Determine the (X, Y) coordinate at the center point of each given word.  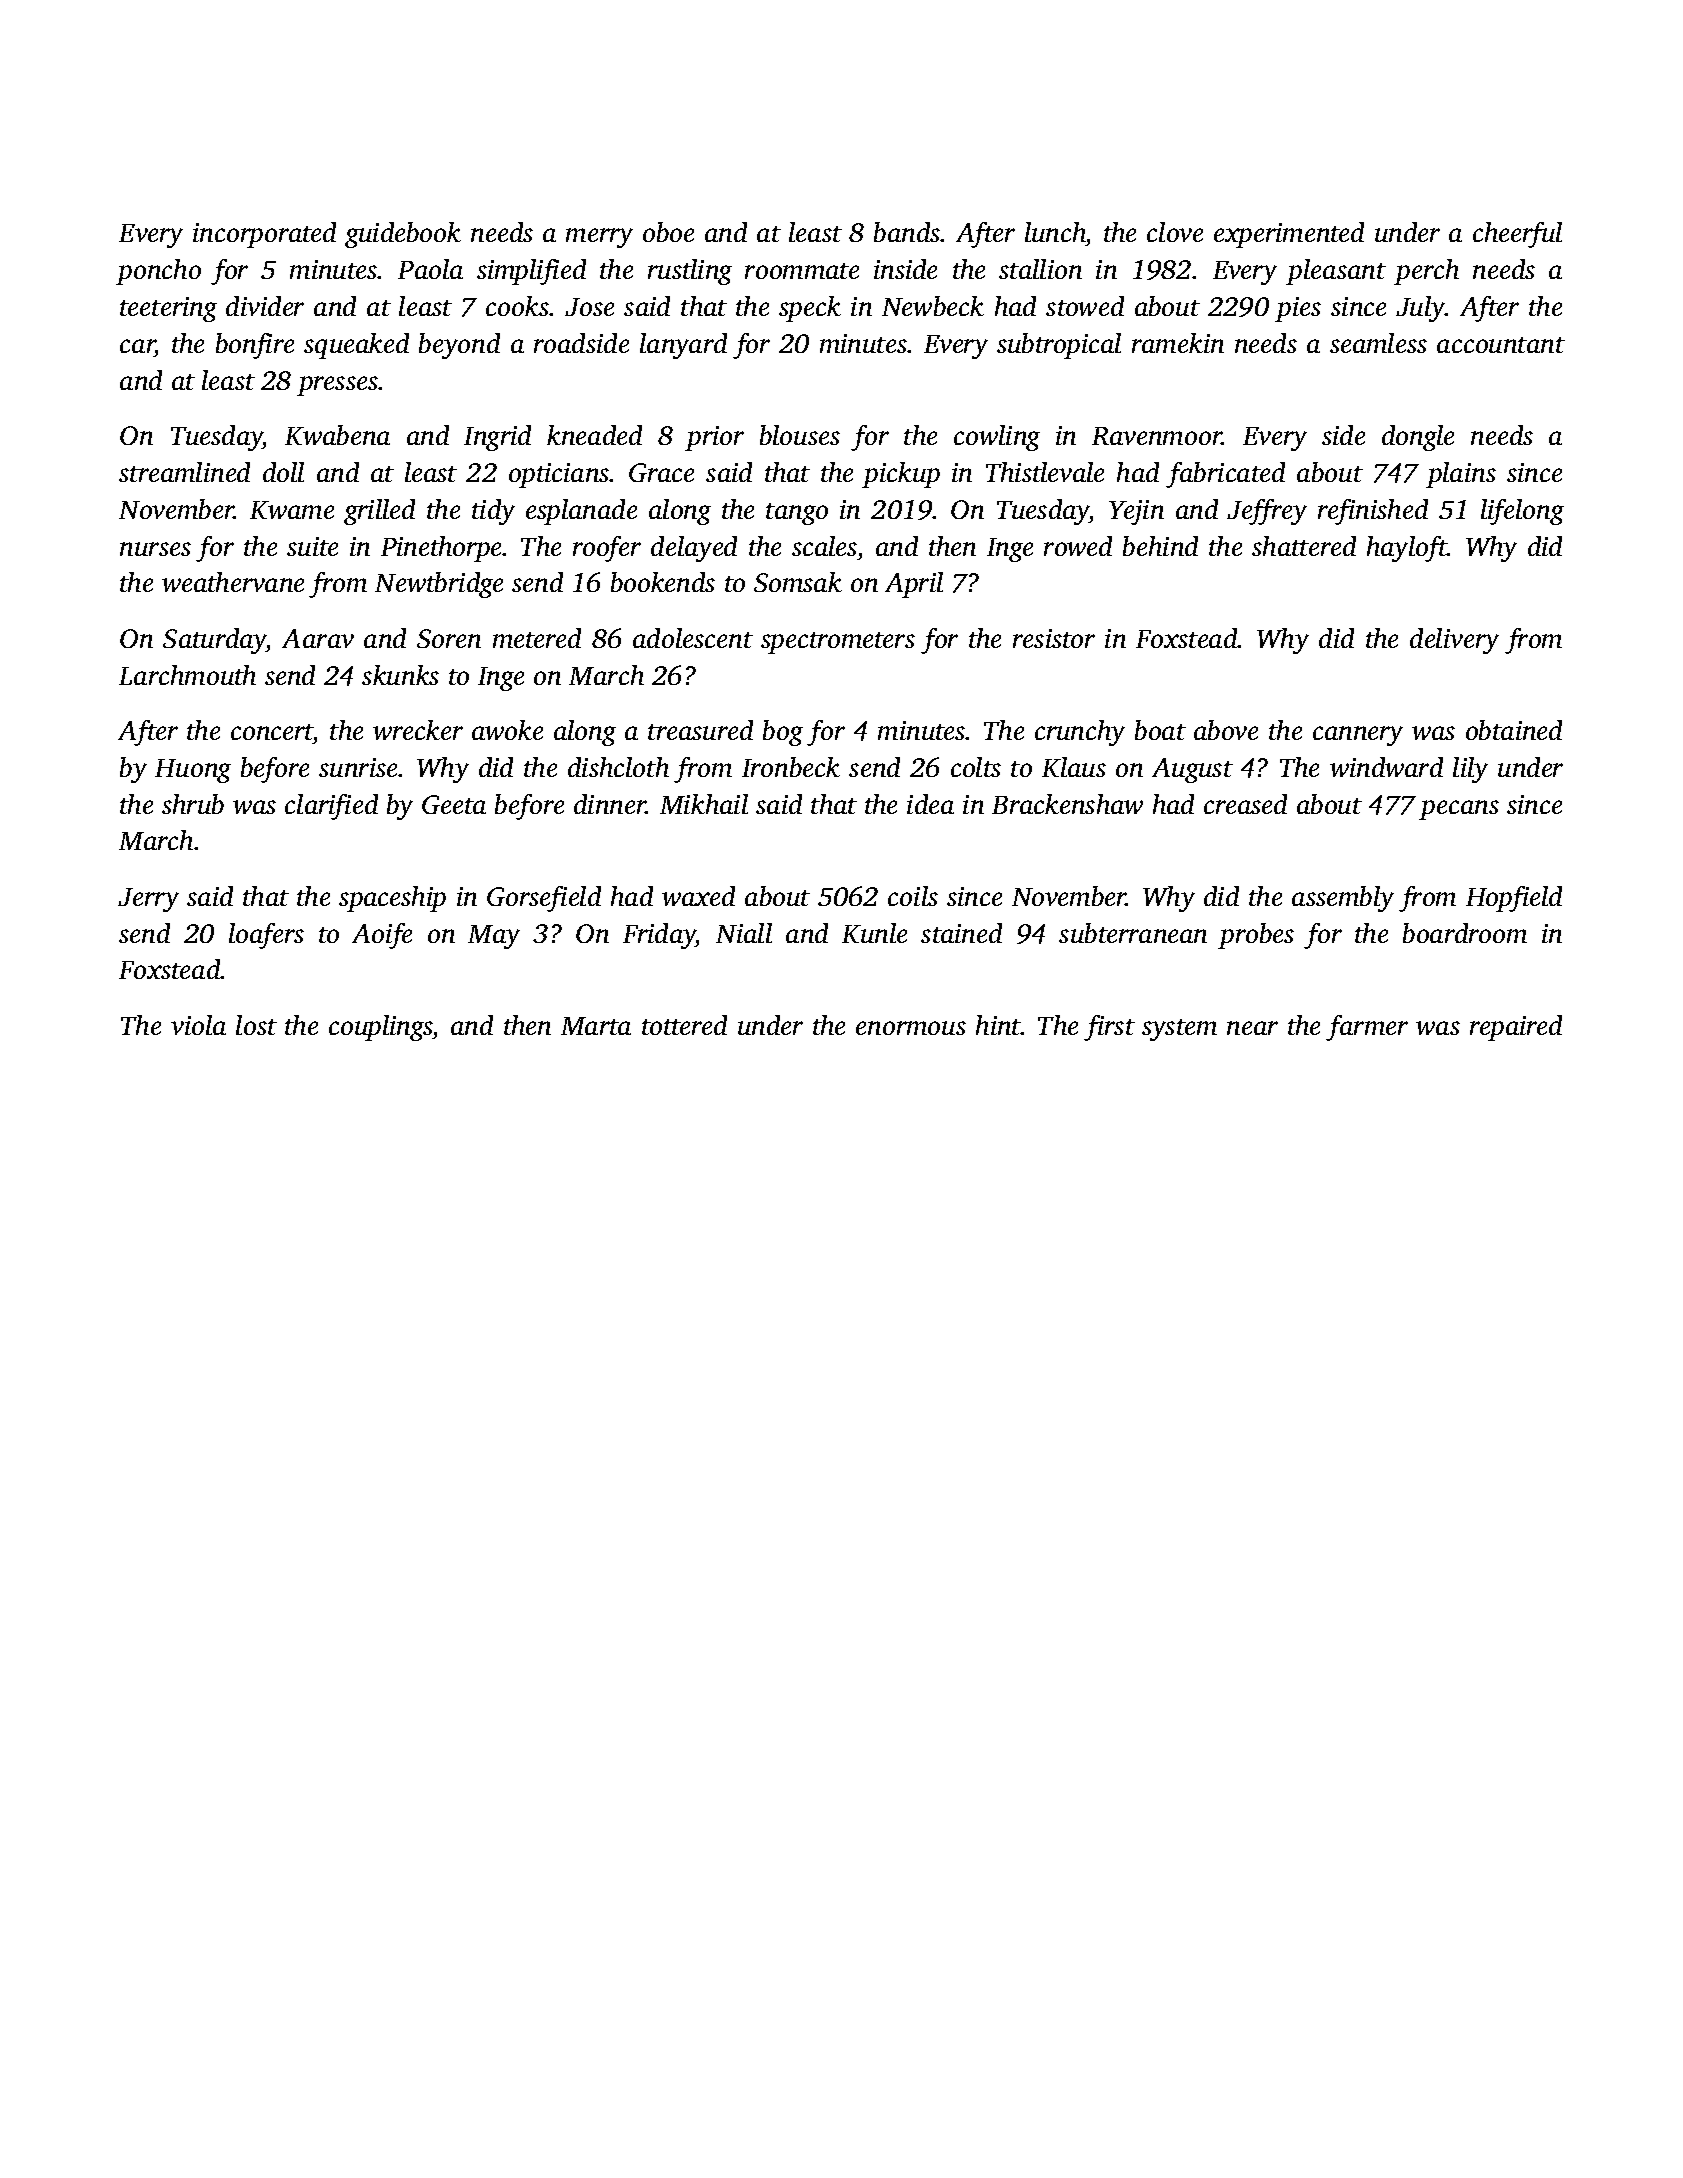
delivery (1454, 641)
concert (272, 732)
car (137, 346)
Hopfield (1514, 899)
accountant (1501, 345)
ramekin (1178, 343)
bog (783, 733)
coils (913, 896)
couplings (381, 1028)
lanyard (683, 346)
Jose (589, 307)
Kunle (874, 933)
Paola (430, 269)
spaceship (392, 899)
